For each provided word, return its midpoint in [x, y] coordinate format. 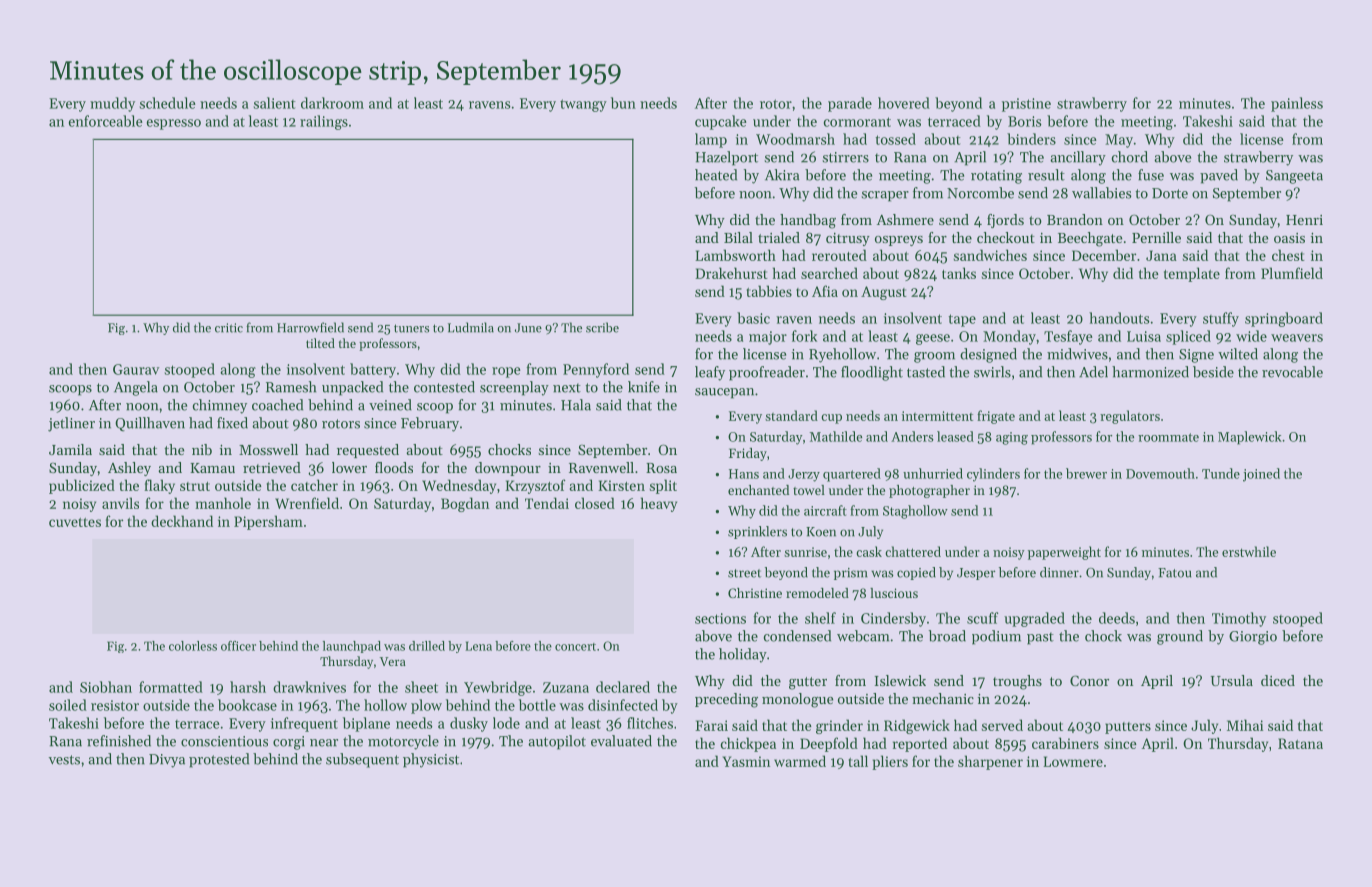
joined [1261, 475]
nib [202, 449]
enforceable [106, 121]
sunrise [805, 552]
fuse [1151, 175]
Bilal [738, 237]
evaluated [621, 741]
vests [64, 760]
